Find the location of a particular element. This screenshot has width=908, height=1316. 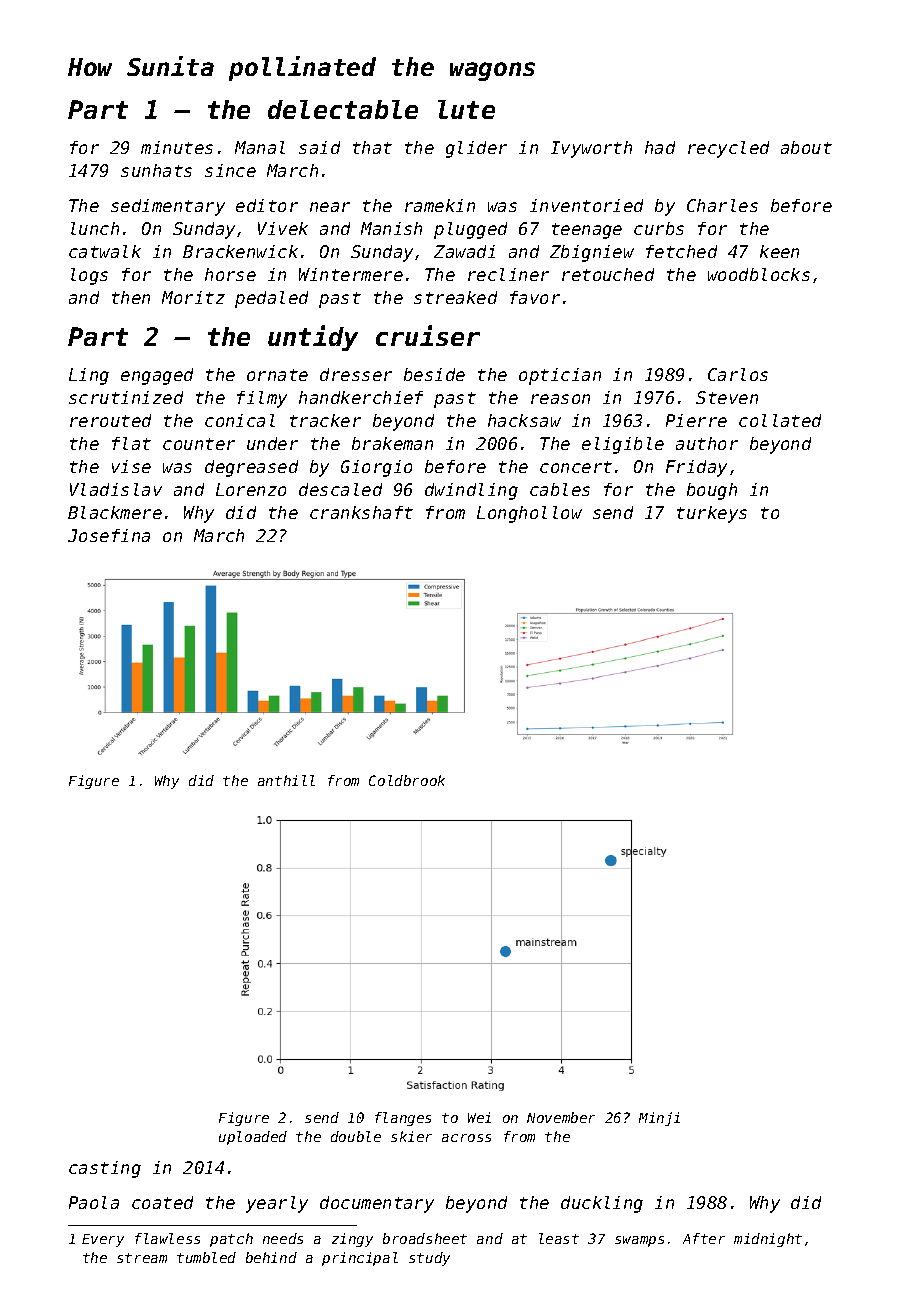

anthill is located at coordinates (286, 780).
